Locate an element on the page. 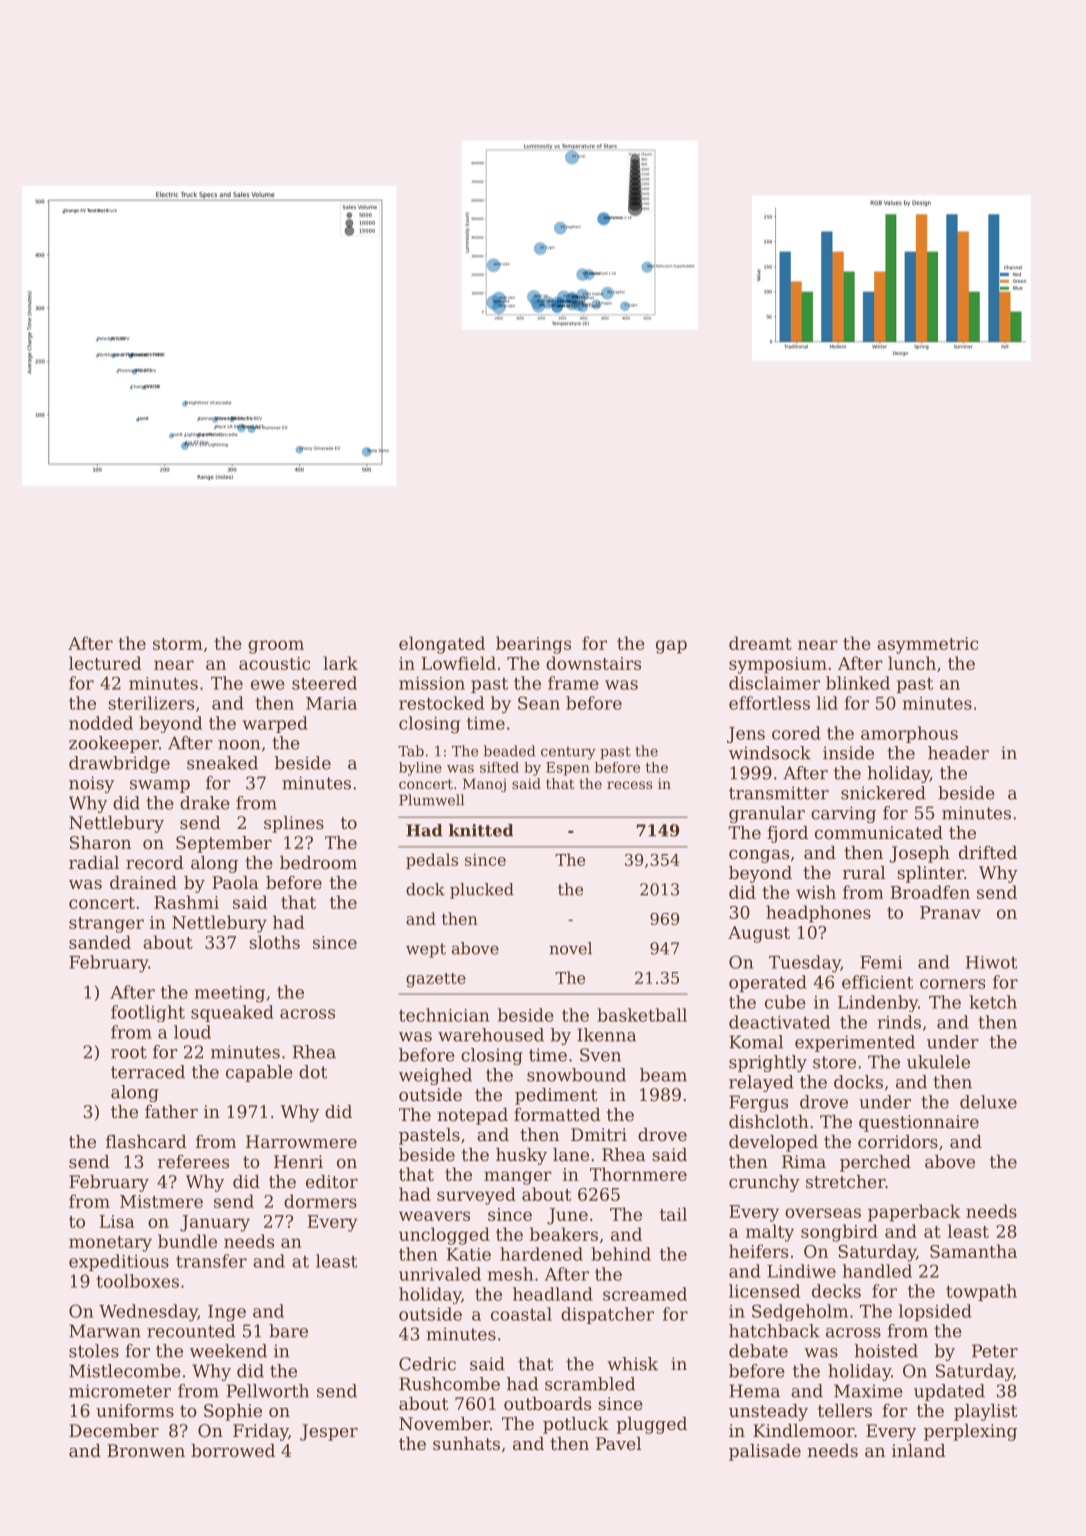  bearings is located at coordinates (533, 645).
